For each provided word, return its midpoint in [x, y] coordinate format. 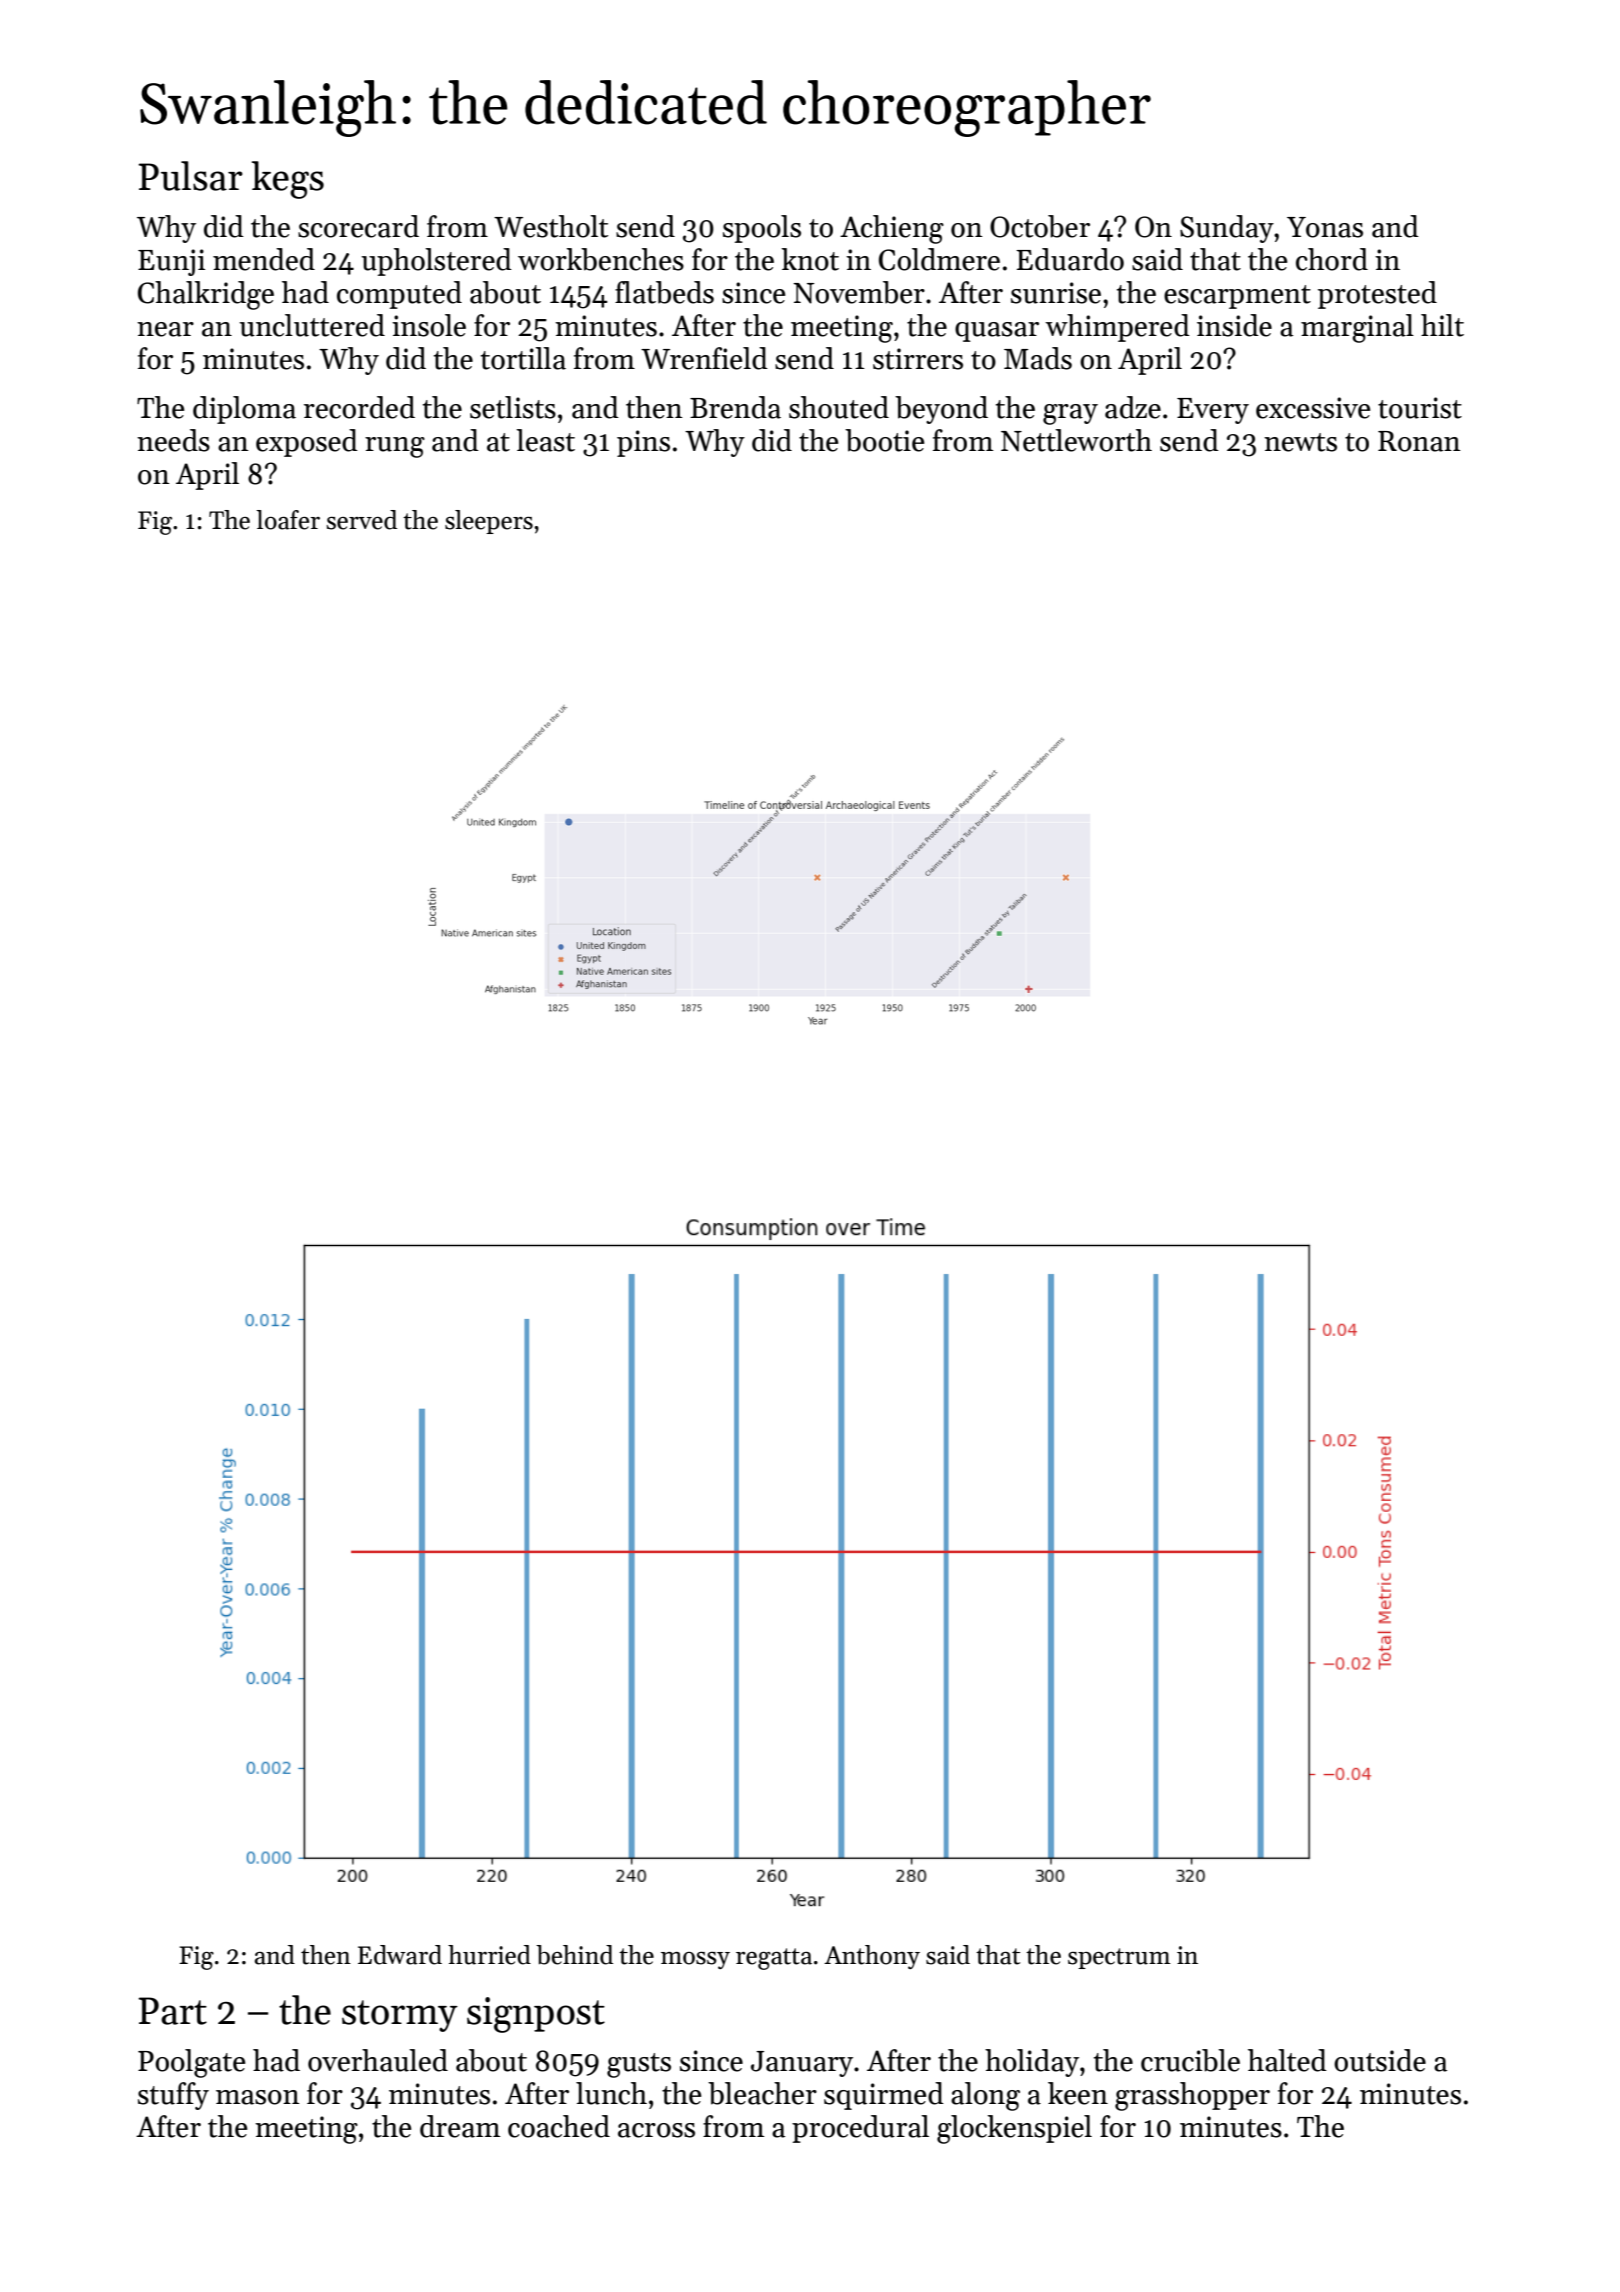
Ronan [1419, 441]
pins [643, 443]
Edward [400, 1955]
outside [1380, 2060]
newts [1300, 442]
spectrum [1119, 1958]
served [361, 520]
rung [395, 447]
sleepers [489, 522]
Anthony [872, 1957]
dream [460, 2126]
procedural [860, 2129]
